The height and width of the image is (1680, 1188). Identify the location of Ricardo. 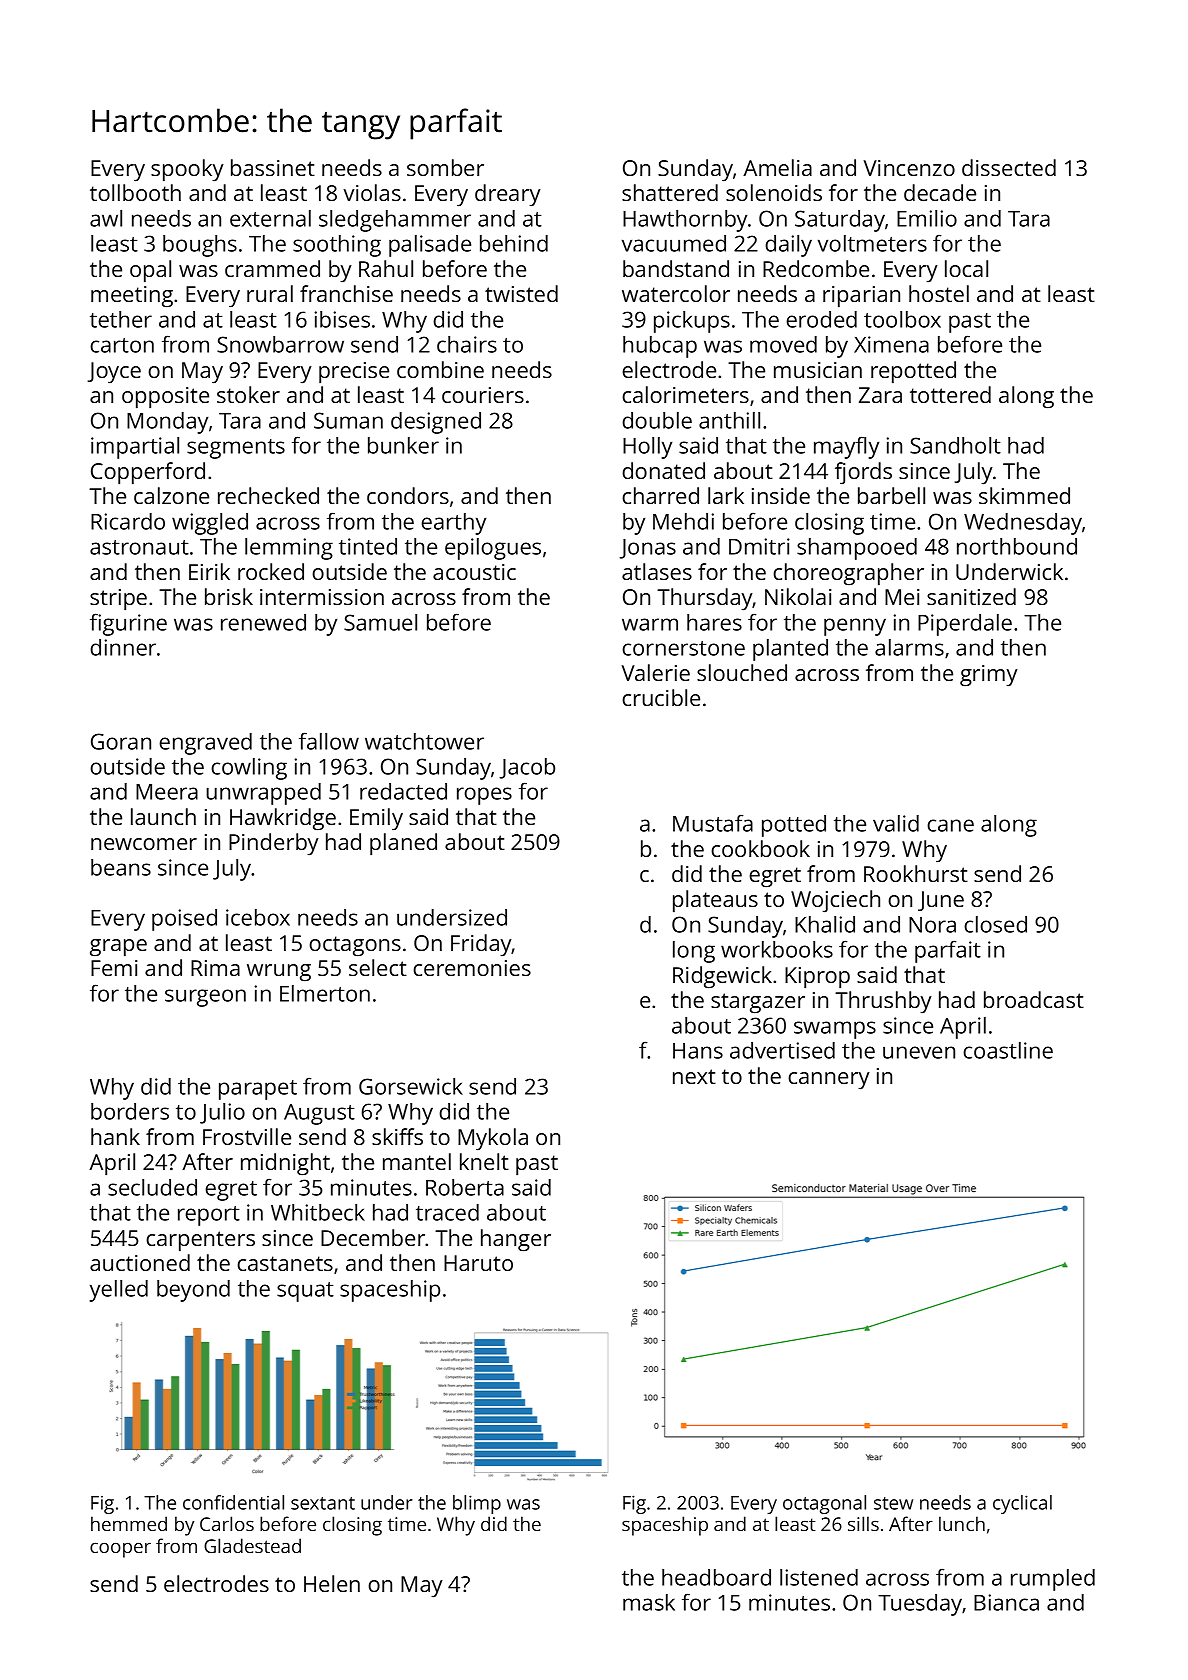
(128, 521).
